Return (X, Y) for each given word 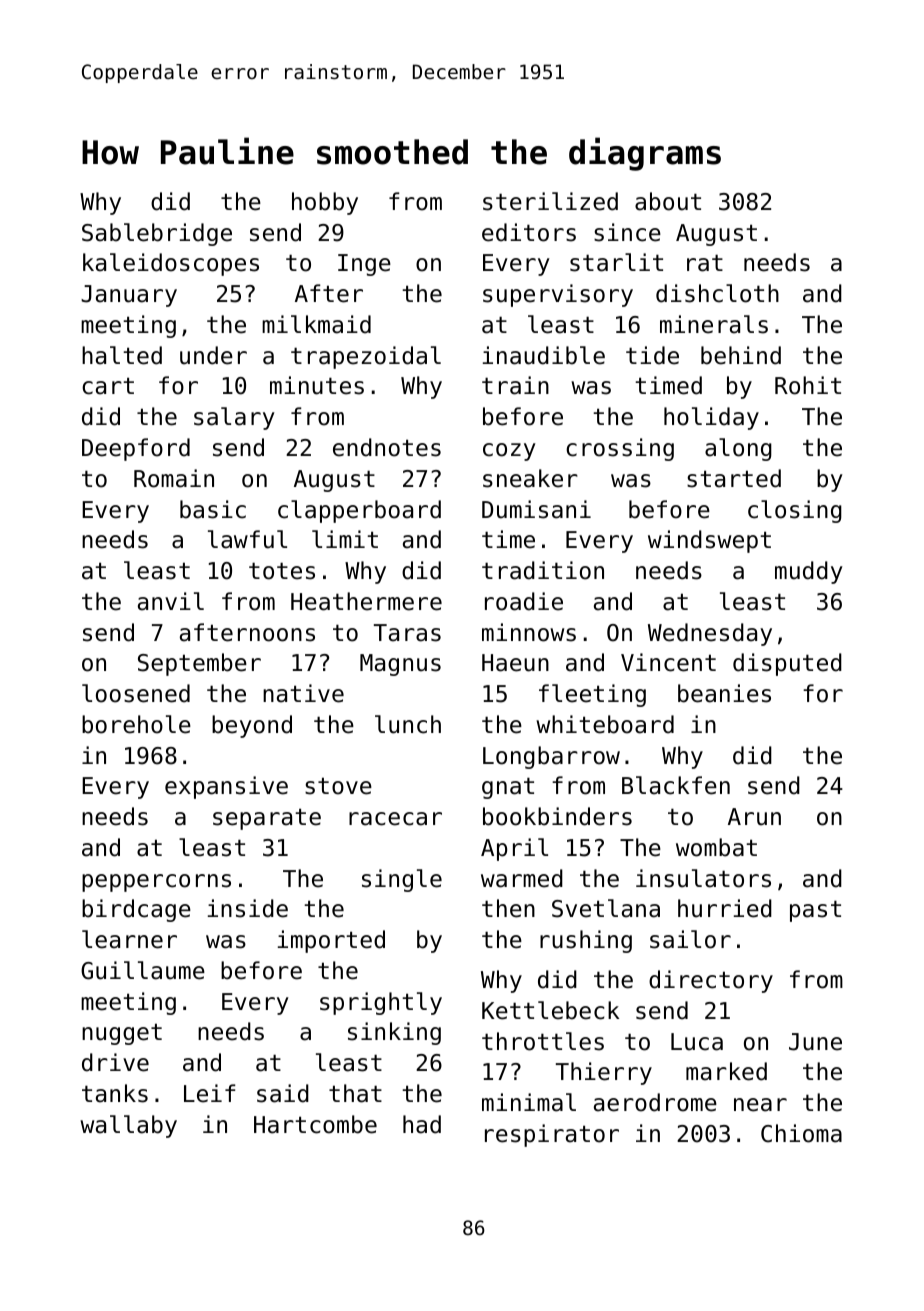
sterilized (550, 201)
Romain (174, 478)
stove (338, 786)
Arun (754, 817)
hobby (325, 203)
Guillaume (143, 970)
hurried (725, 908)
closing (795, 511)
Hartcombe (315, 1124)
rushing (586, 941)
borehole (136, 724)
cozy (509, 452)
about (668, 201)
